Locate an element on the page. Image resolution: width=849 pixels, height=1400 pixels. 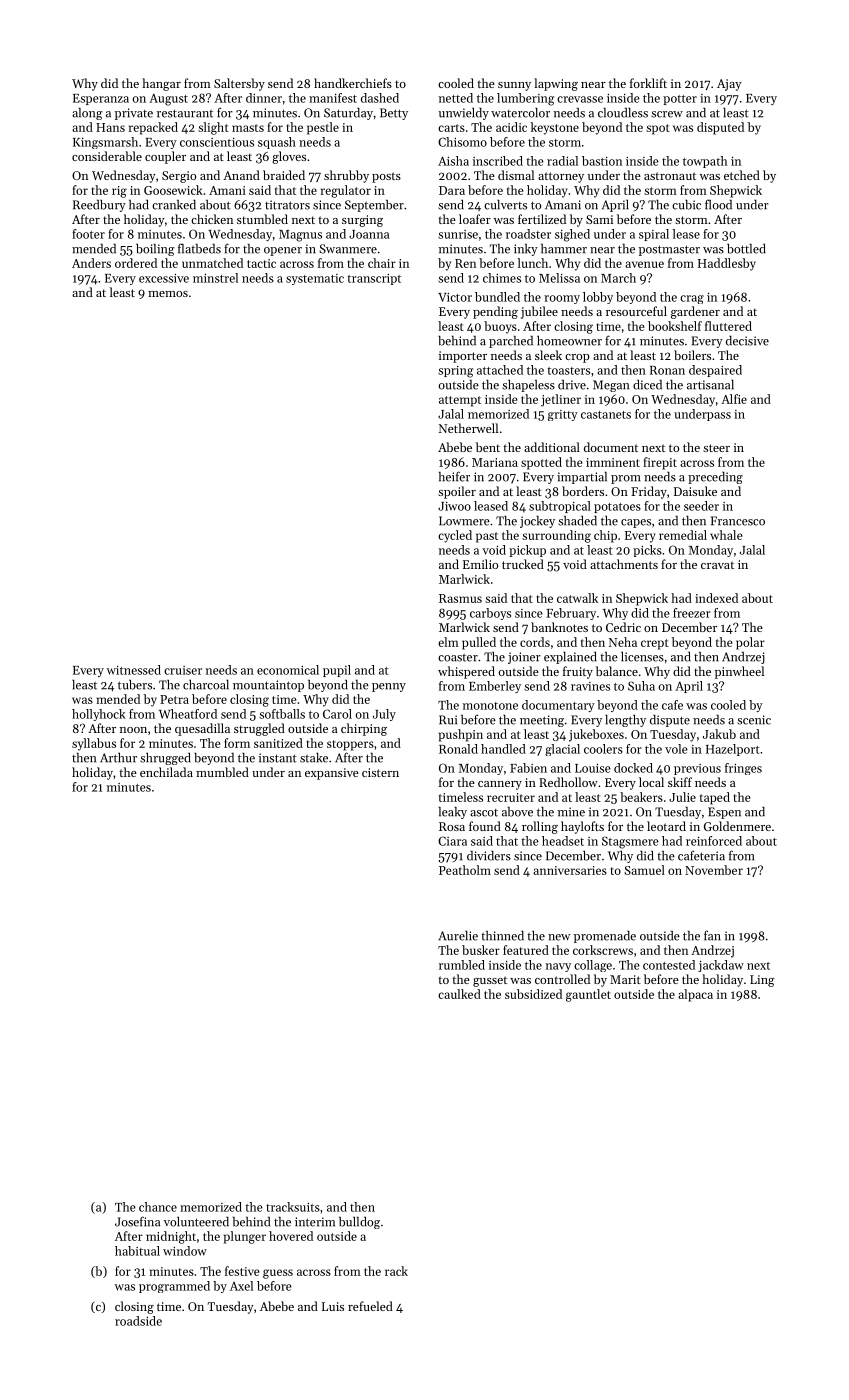
cistern is located at coordinates (380, 772).
